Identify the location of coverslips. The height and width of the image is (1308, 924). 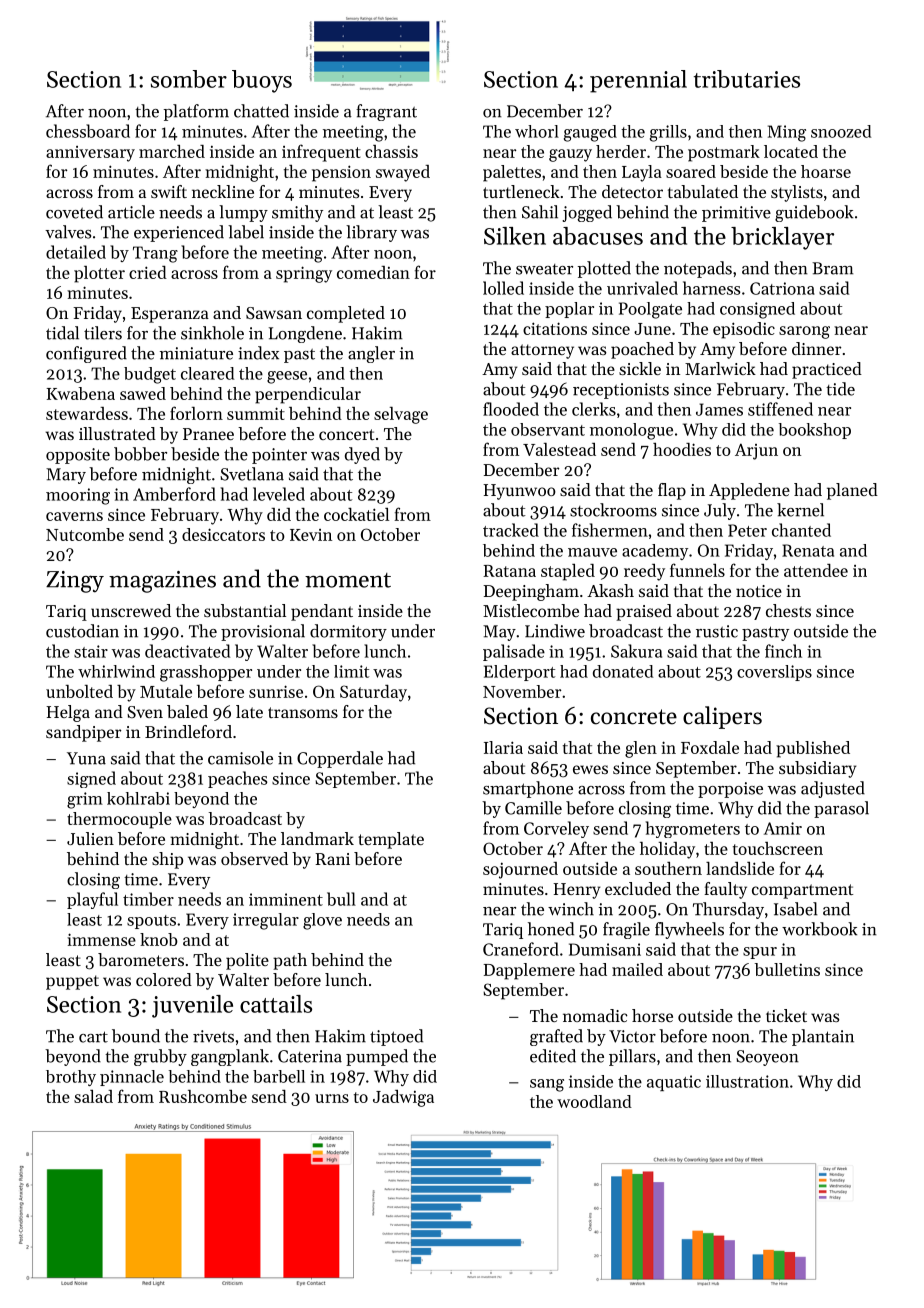
(774, 673).
